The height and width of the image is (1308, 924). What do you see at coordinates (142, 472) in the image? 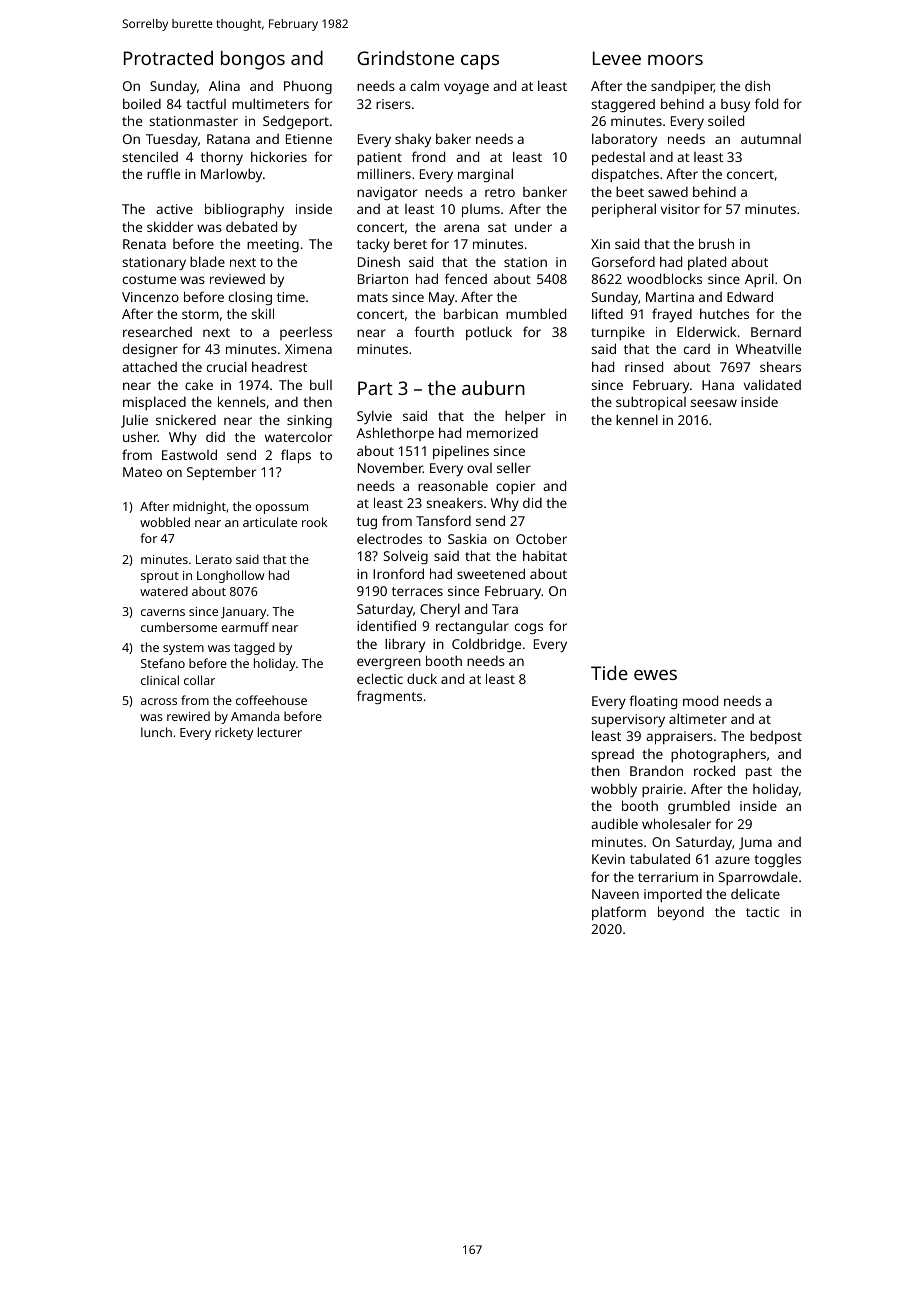
I see `Mateo` at bounding box center [142, 472].
